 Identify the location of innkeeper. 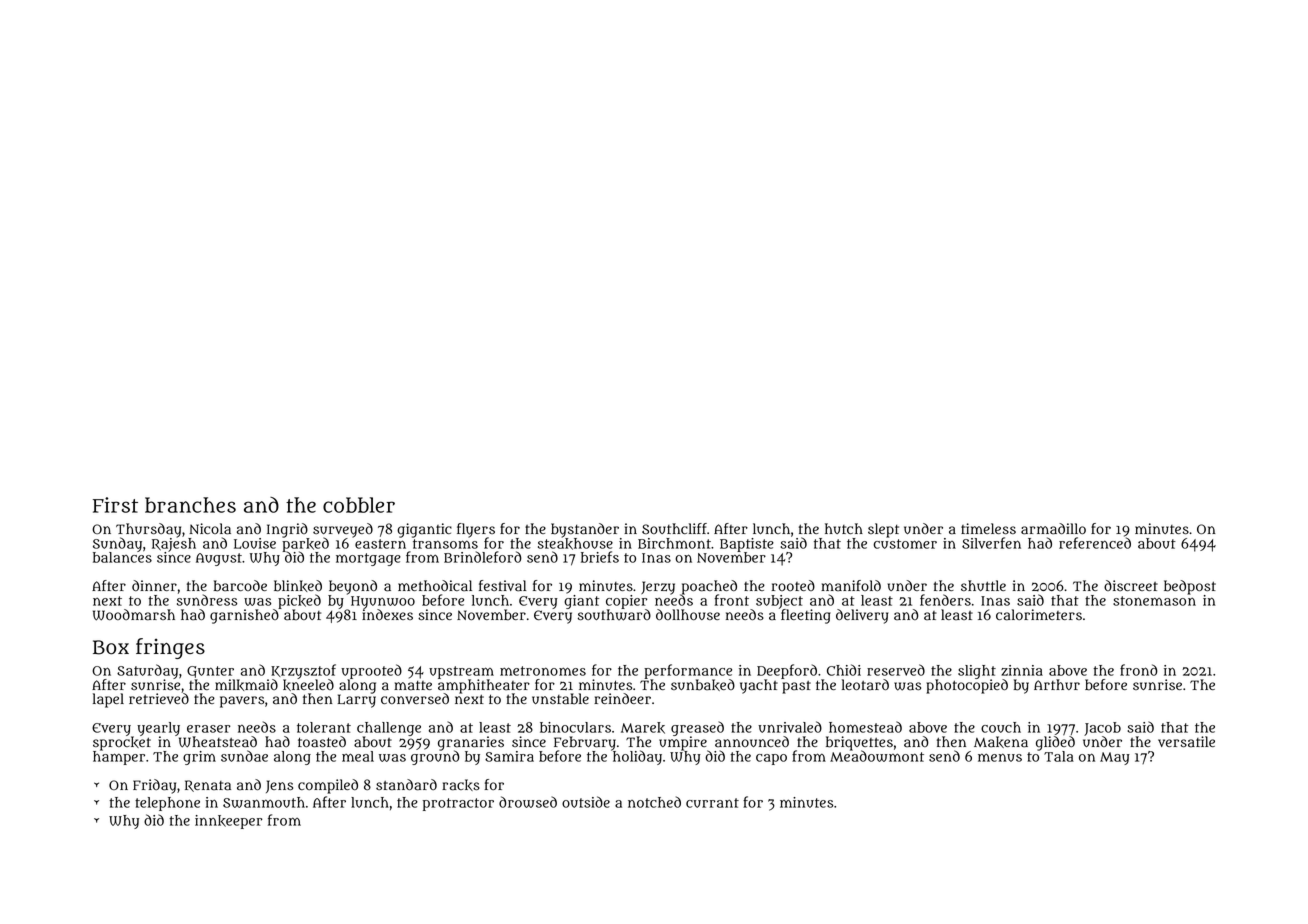
(228, 822).
